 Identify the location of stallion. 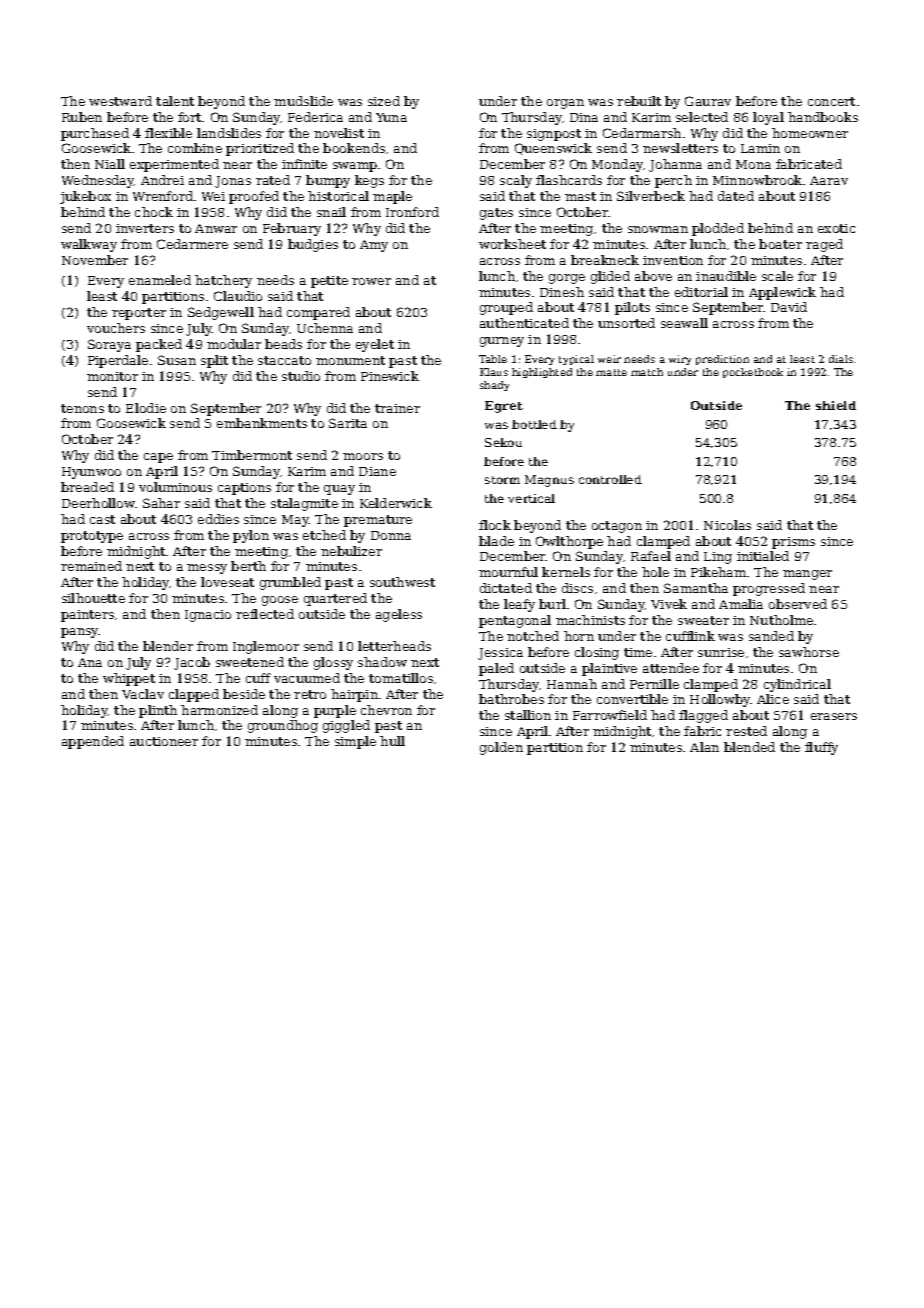
(528, 715).
